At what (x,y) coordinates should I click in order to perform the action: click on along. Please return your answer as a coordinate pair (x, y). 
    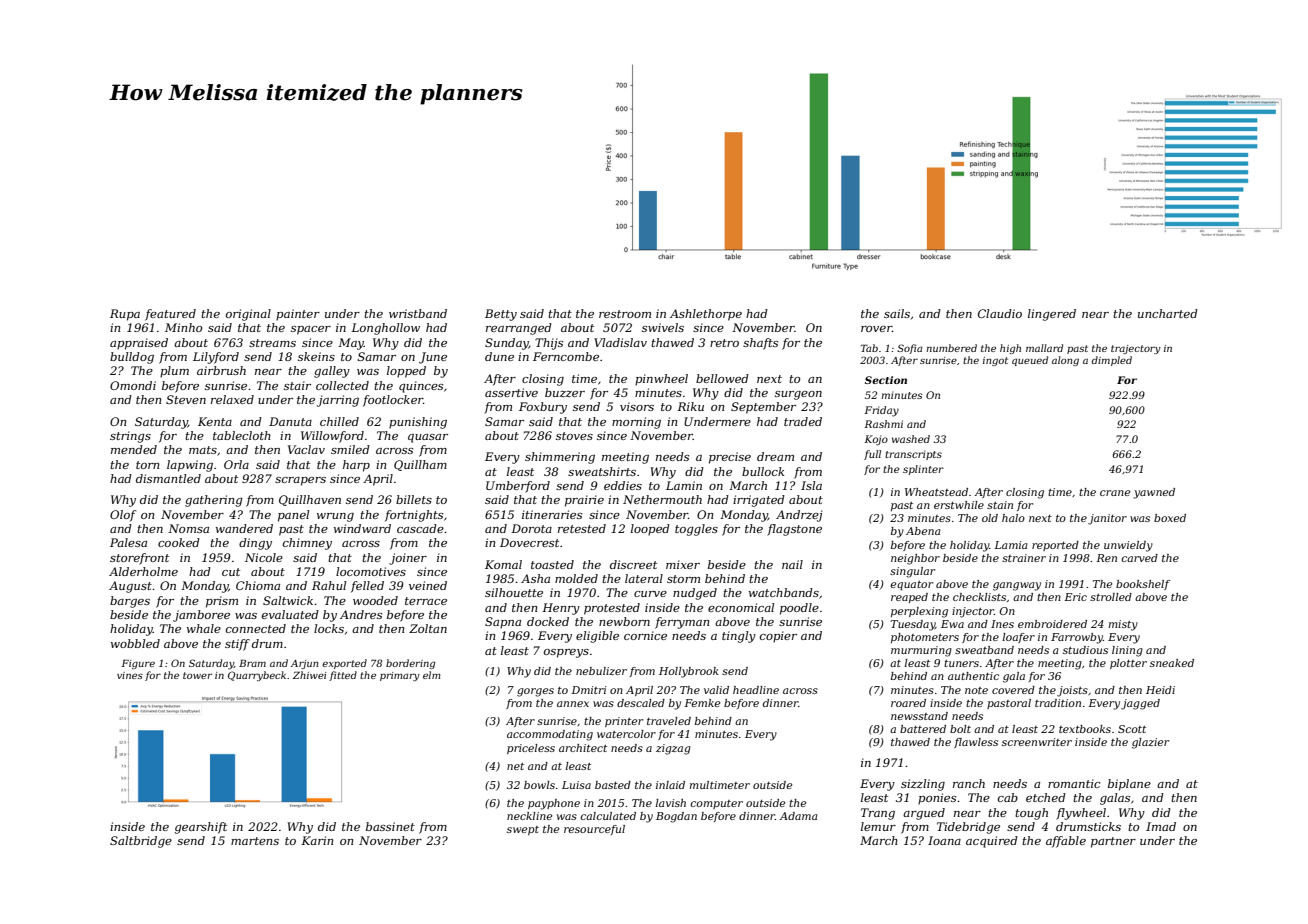
    Looking at the image, I should click on (1065, 361).
